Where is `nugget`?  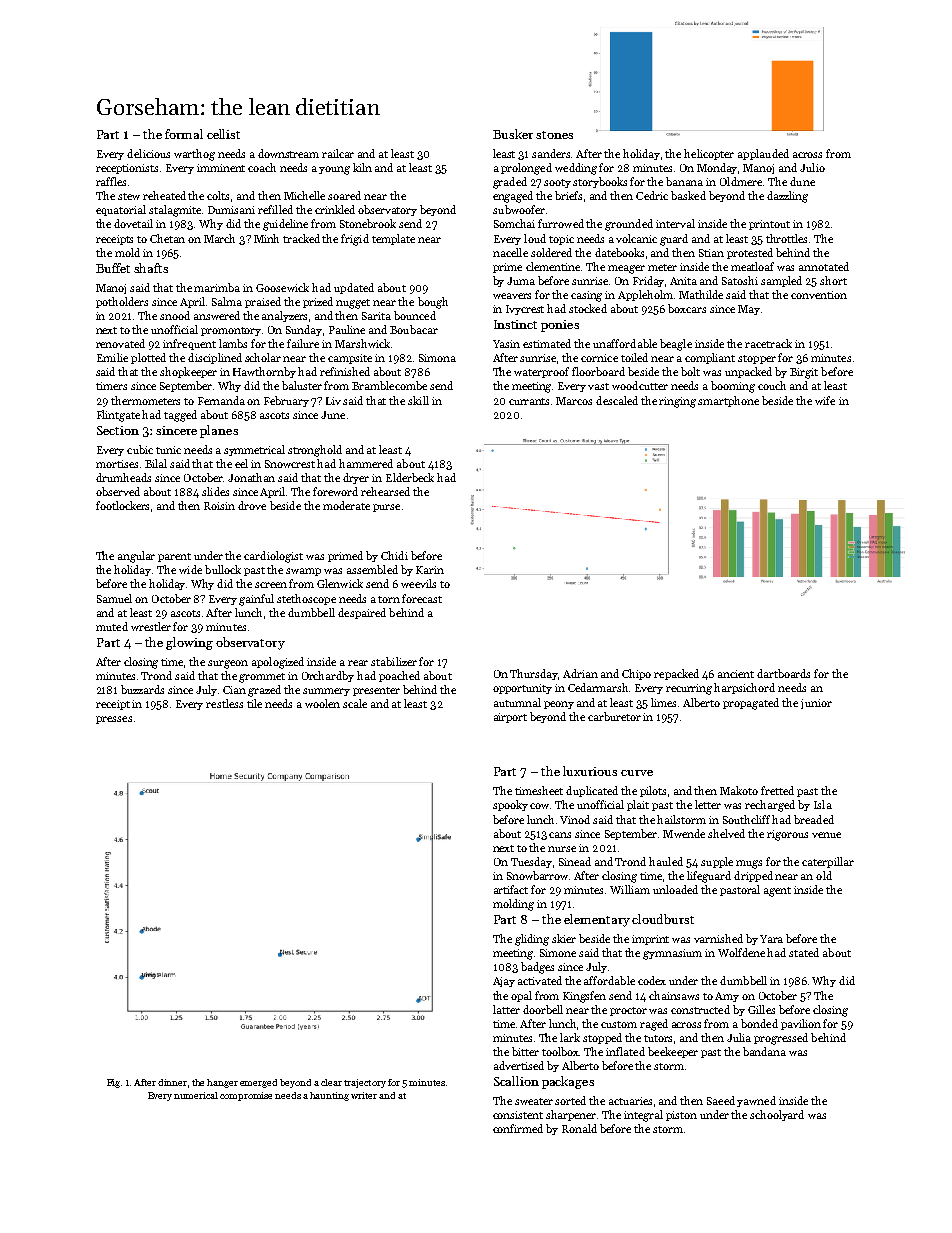 nugget is located at coordinates (353, 304).
